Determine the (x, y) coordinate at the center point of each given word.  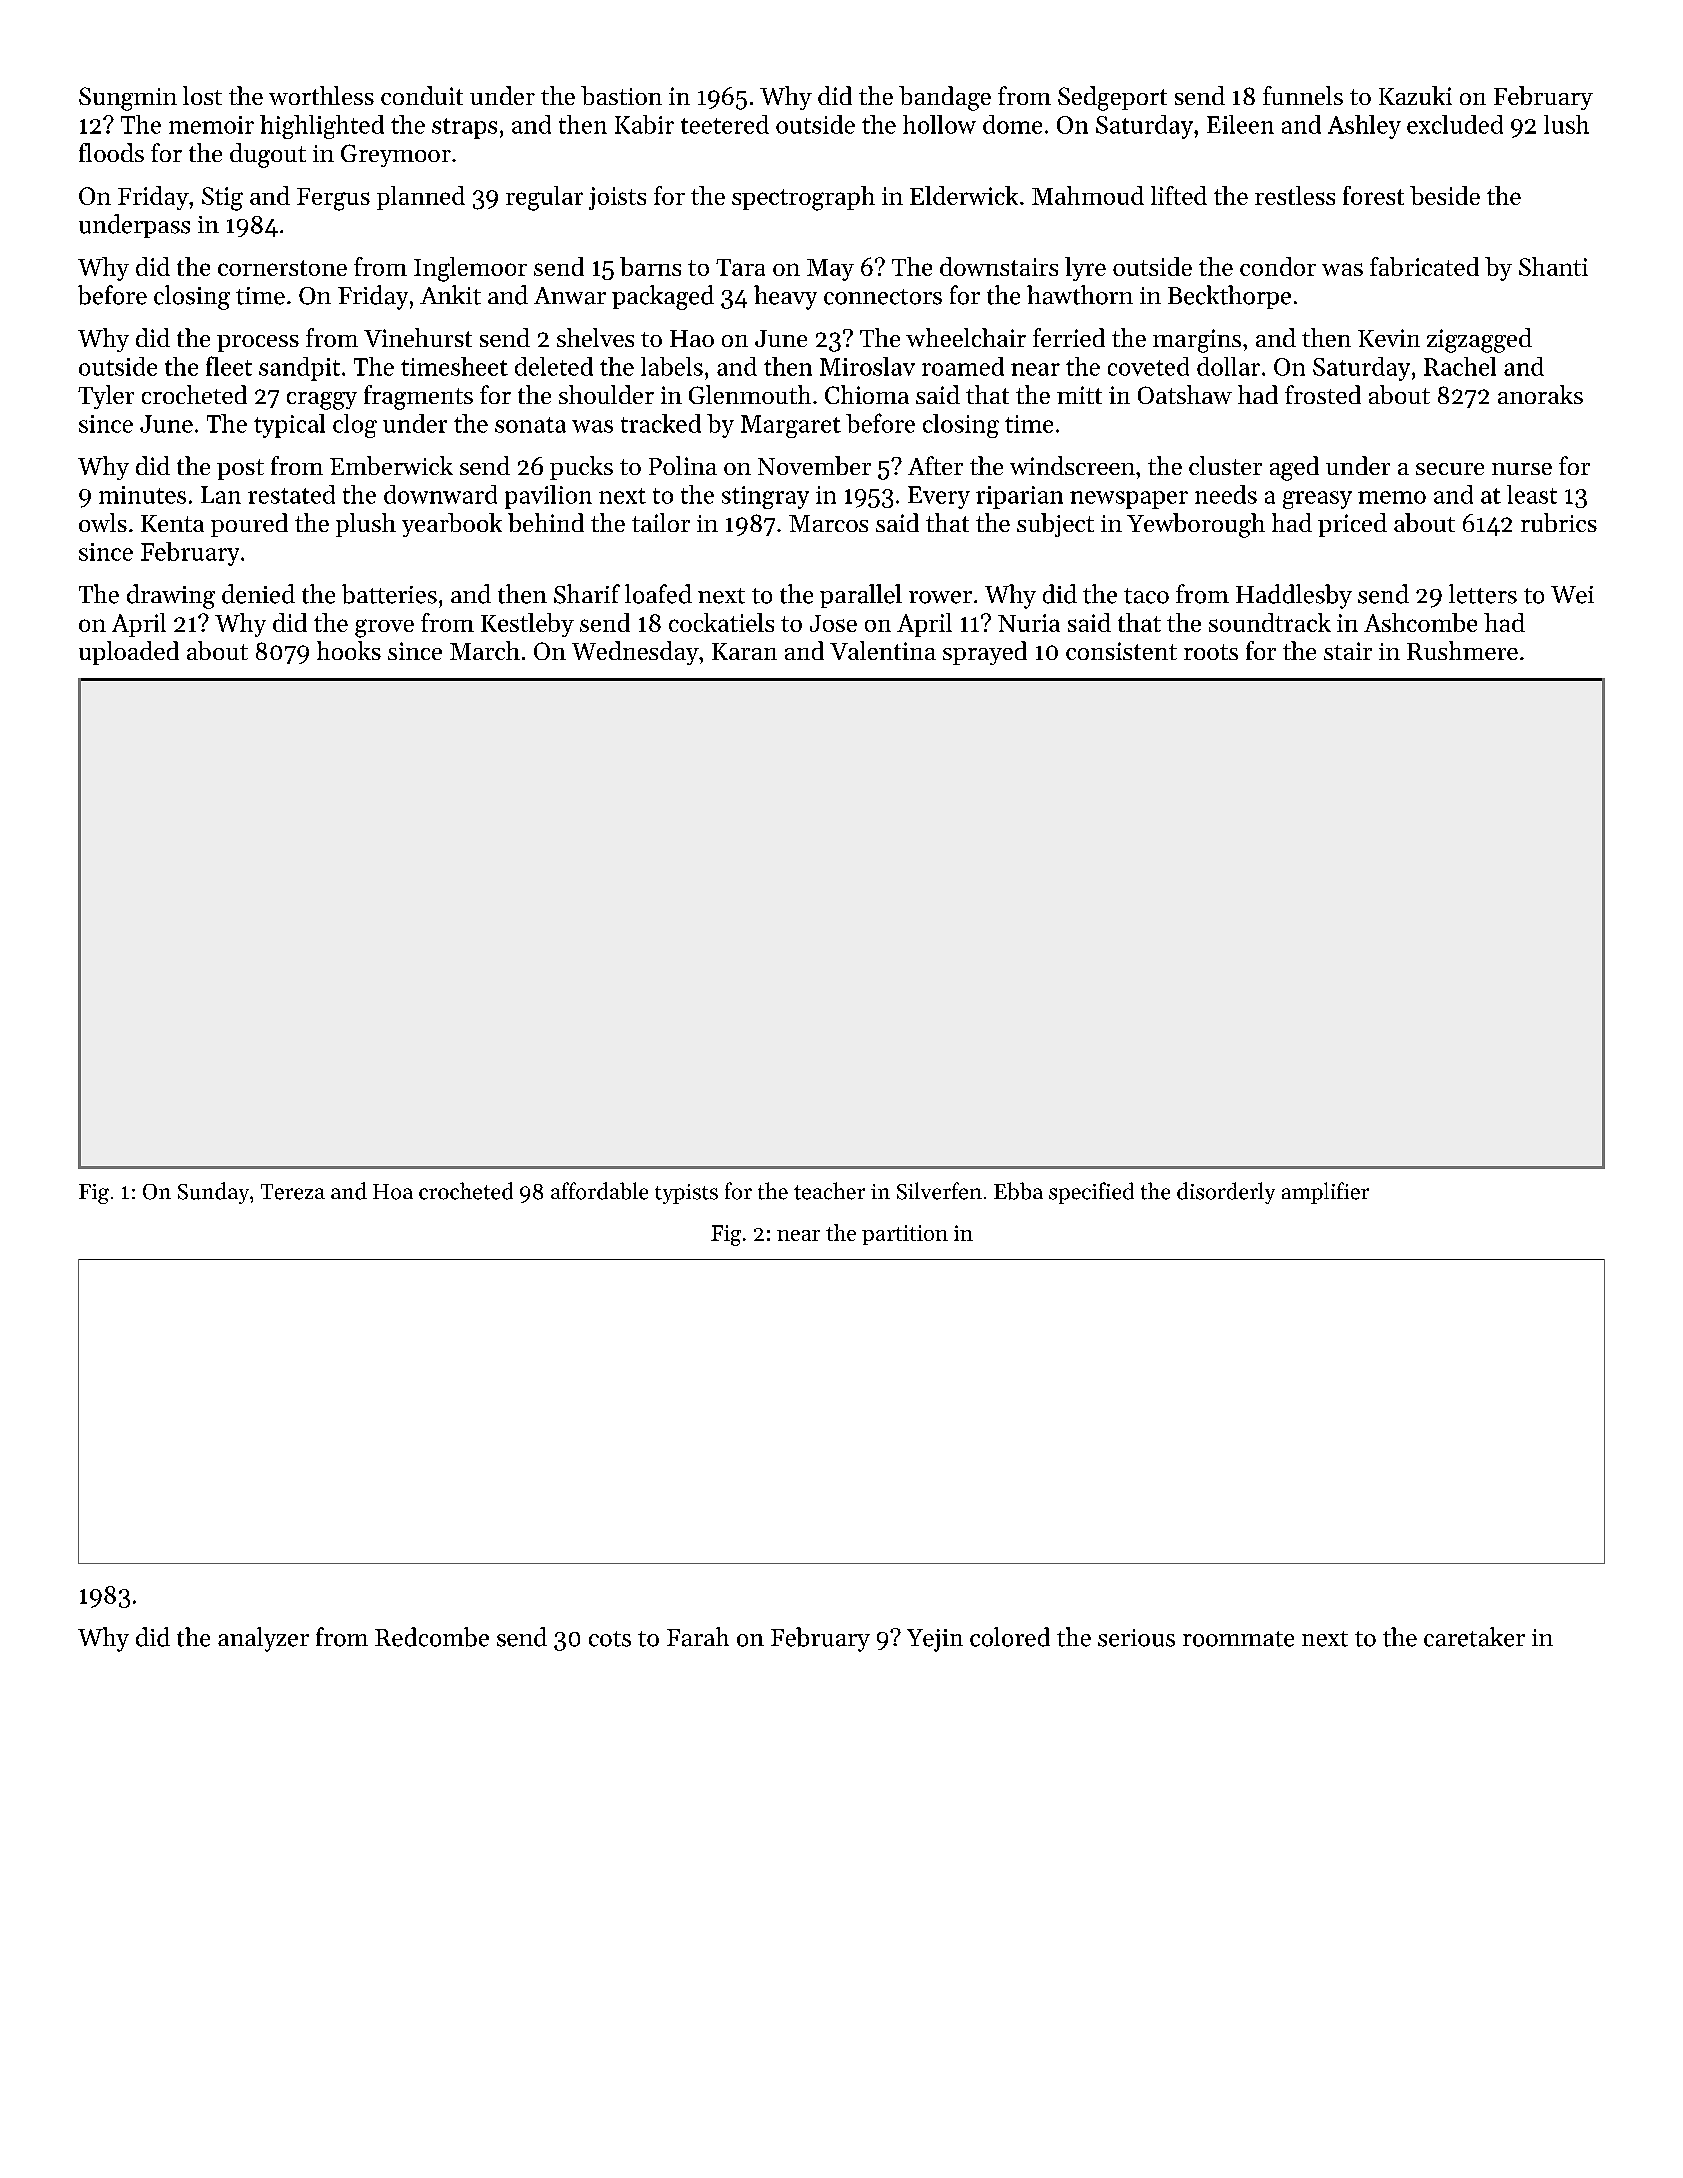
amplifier (1325, 1193)
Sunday (213, 1193)
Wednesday (635, 653)
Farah (698, 1637)
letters (1483, 594)
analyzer (263, 1639)
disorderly (1226, 1193)
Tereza (293, 1192)
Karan (744, 651)
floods (111, 152)
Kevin (1389, 338)
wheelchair (966, 337)
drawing (171, 596)
